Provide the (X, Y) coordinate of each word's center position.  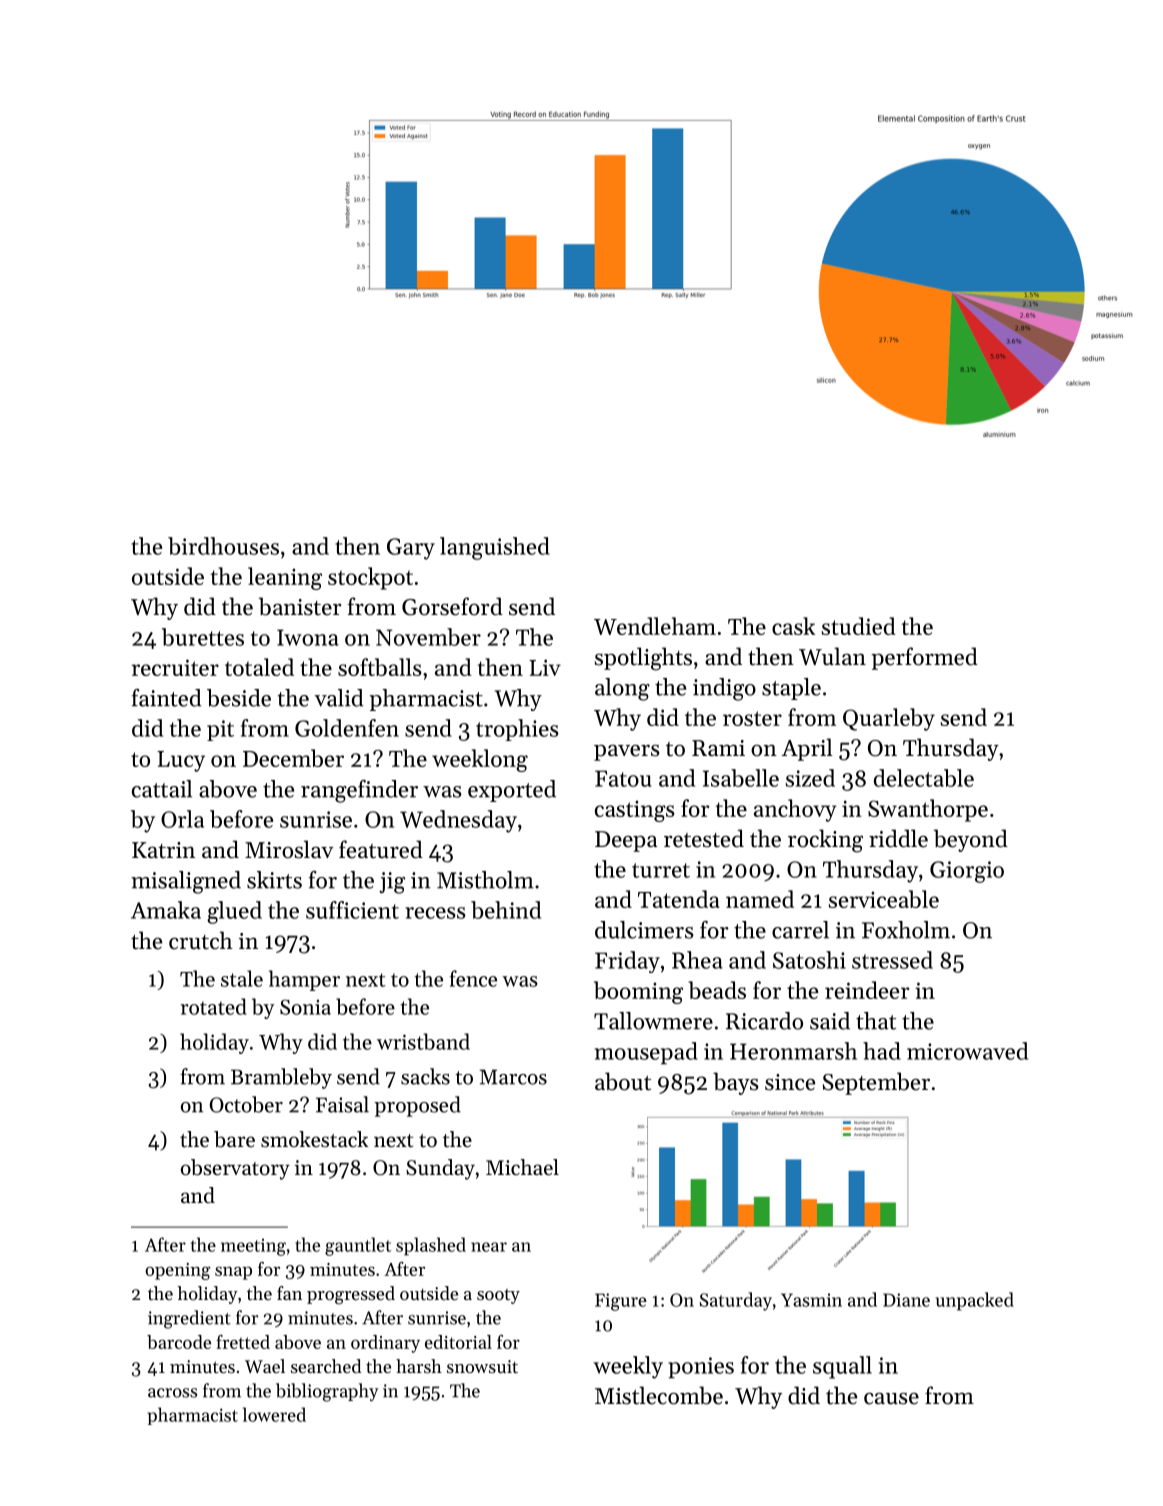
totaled (259, 667)
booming (638, 992)
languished (495, 548)
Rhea (697, 960)
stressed (892, 960)
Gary (411, 549)
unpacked (975, 1301)
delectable (924, 778)
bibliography (327, 1392)
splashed (431, 1246)
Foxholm (906, 930)
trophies (517, 730)
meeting (253, 1247)
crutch (201, 940)
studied (859, 626)
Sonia (305, 1007)
